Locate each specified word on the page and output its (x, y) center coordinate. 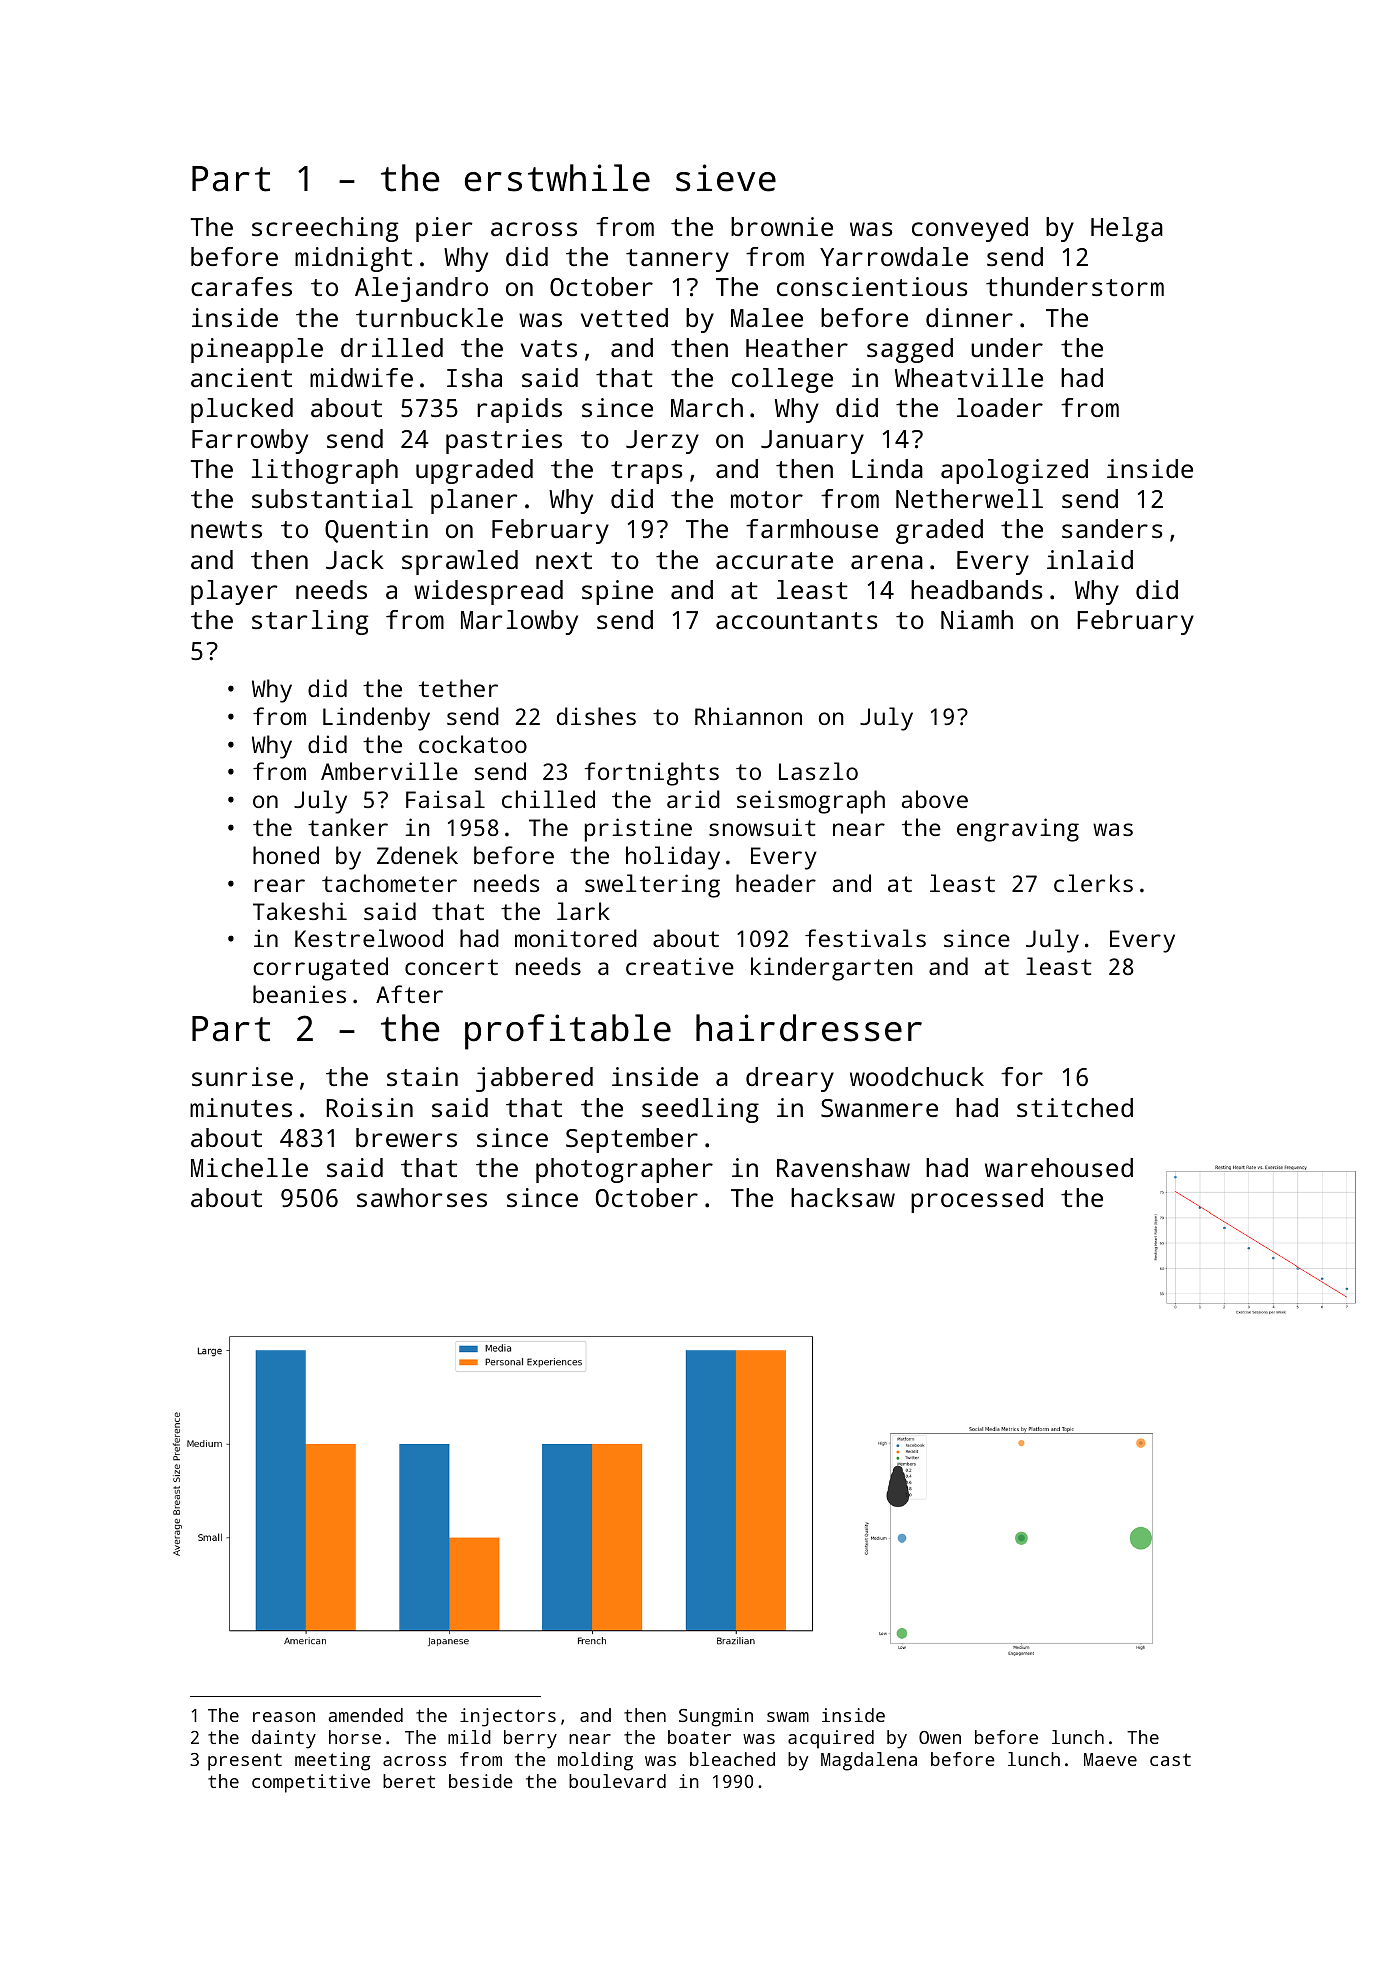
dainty (284, 1739)
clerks (1093, 883)
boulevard (617, 1781)
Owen (940, 1737)
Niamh (977, 619)
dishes (596, 716)
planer (474, 501)
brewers (406, 1137)
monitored (576, 938)
